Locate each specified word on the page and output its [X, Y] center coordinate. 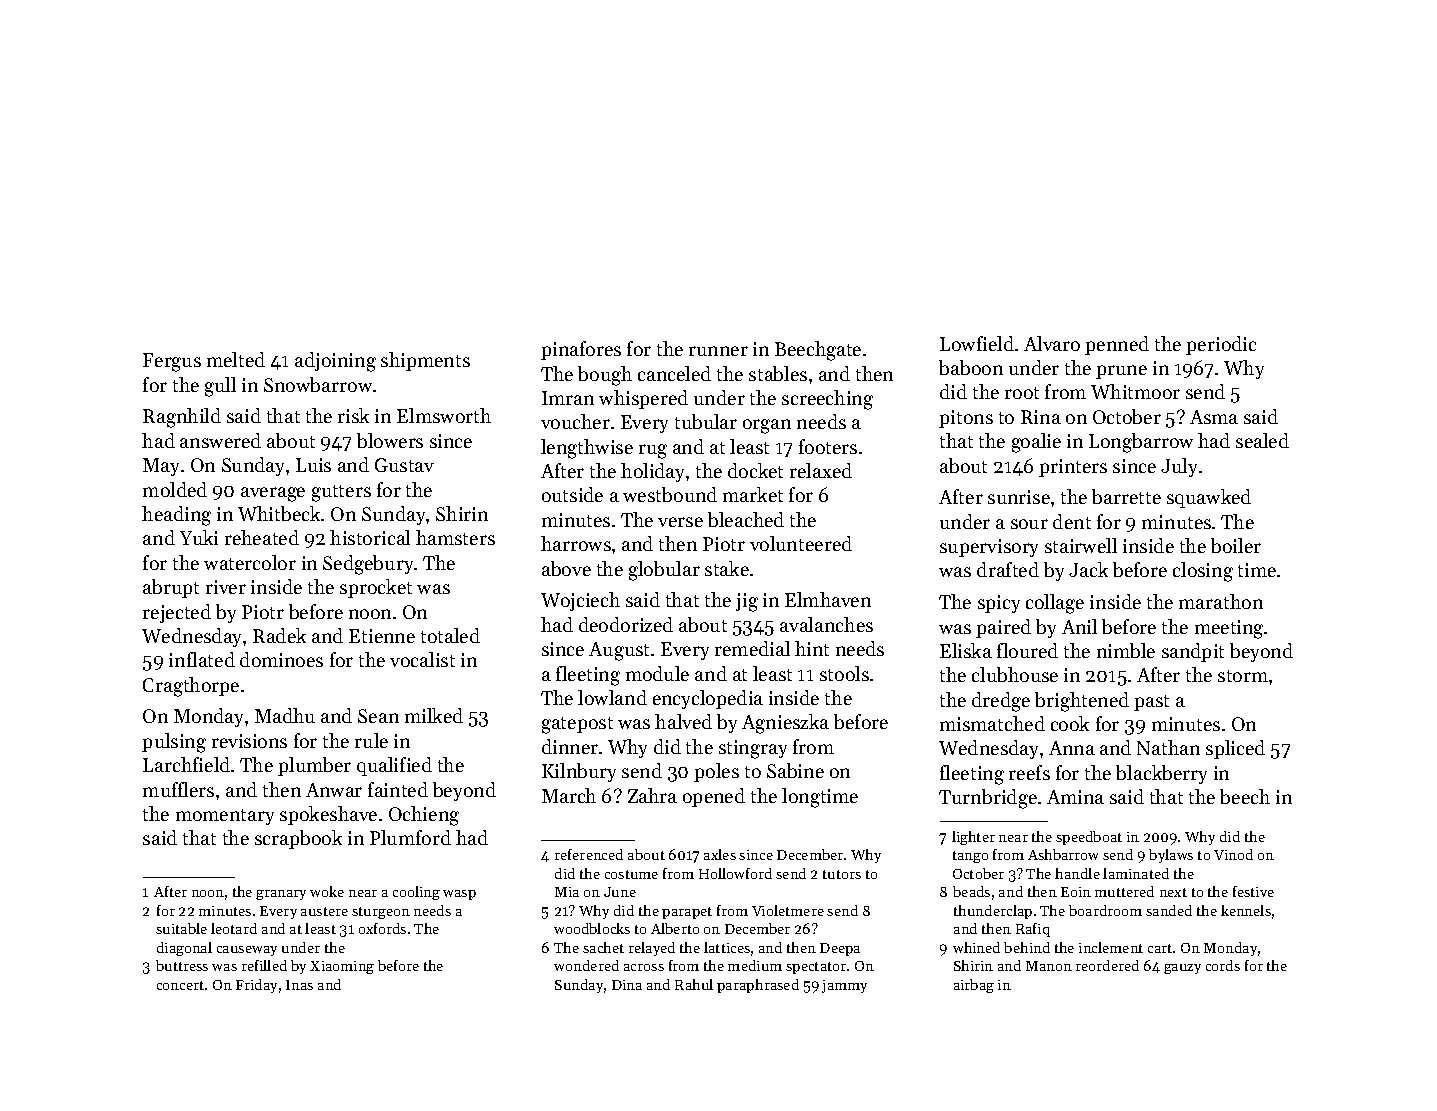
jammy [844, 986]
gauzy [1182, 969]
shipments [425, 361]
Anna [1072, 748]
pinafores [581, 350]
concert [180, 985]
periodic [1221, 345]
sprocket [376, 588]
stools [844, 673]
